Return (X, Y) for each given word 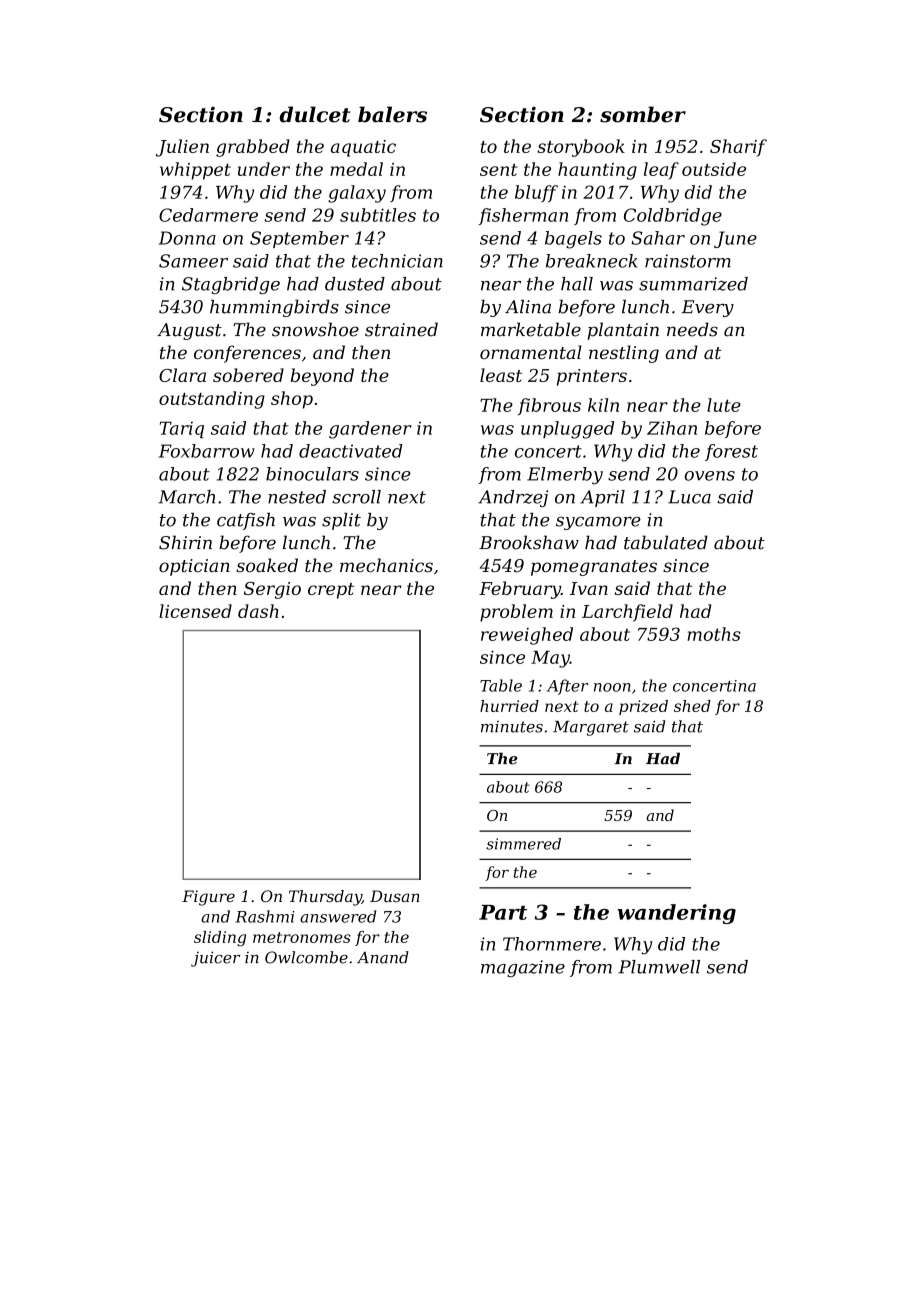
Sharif (738, 148)
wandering (676, 914)
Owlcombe (306, 957)
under (264, 169)
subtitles (378, 215)
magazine (523, 968)
